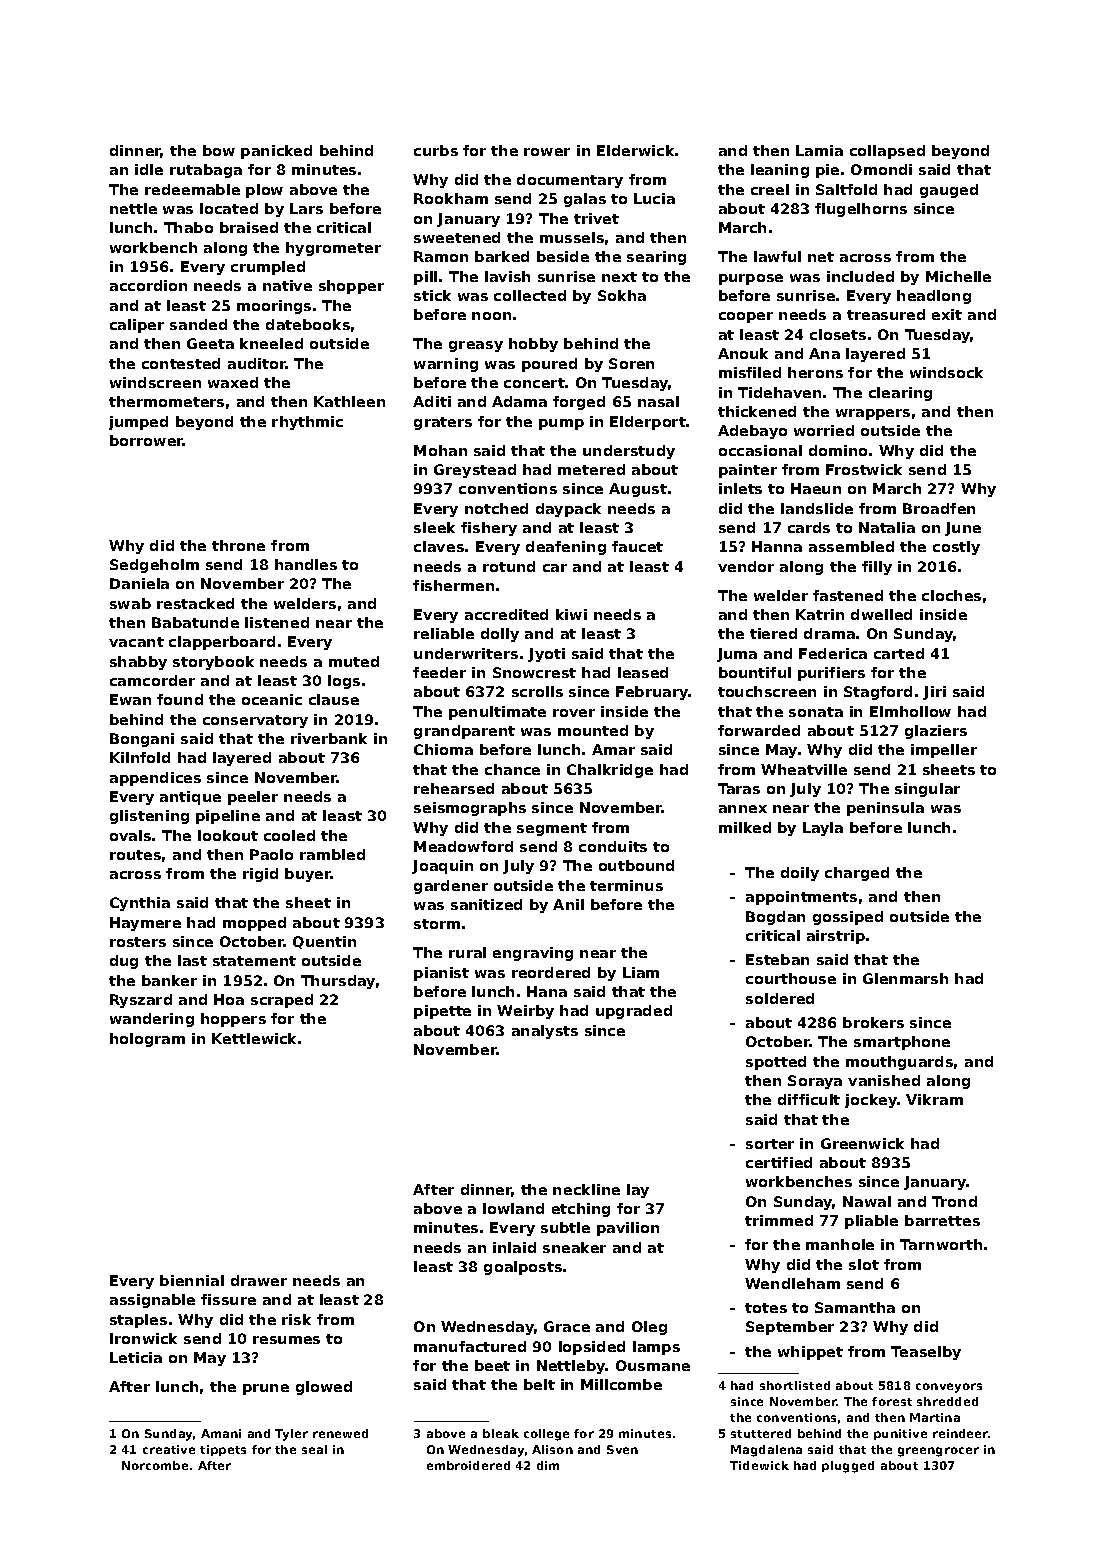  I want to click on Taras, so click(739, 788).
